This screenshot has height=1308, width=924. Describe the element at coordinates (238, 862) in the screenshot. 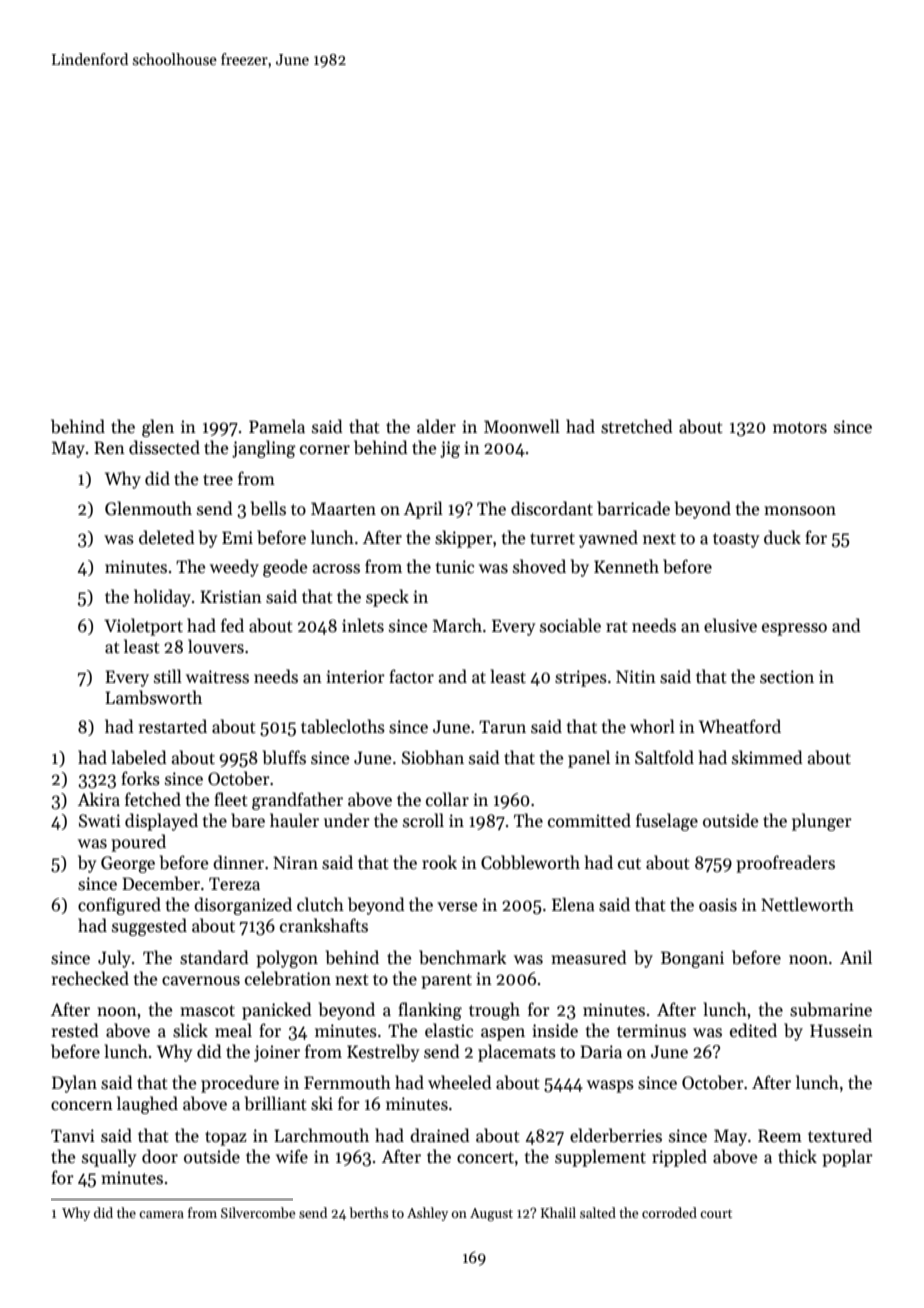

I see `dinner` at that location.
